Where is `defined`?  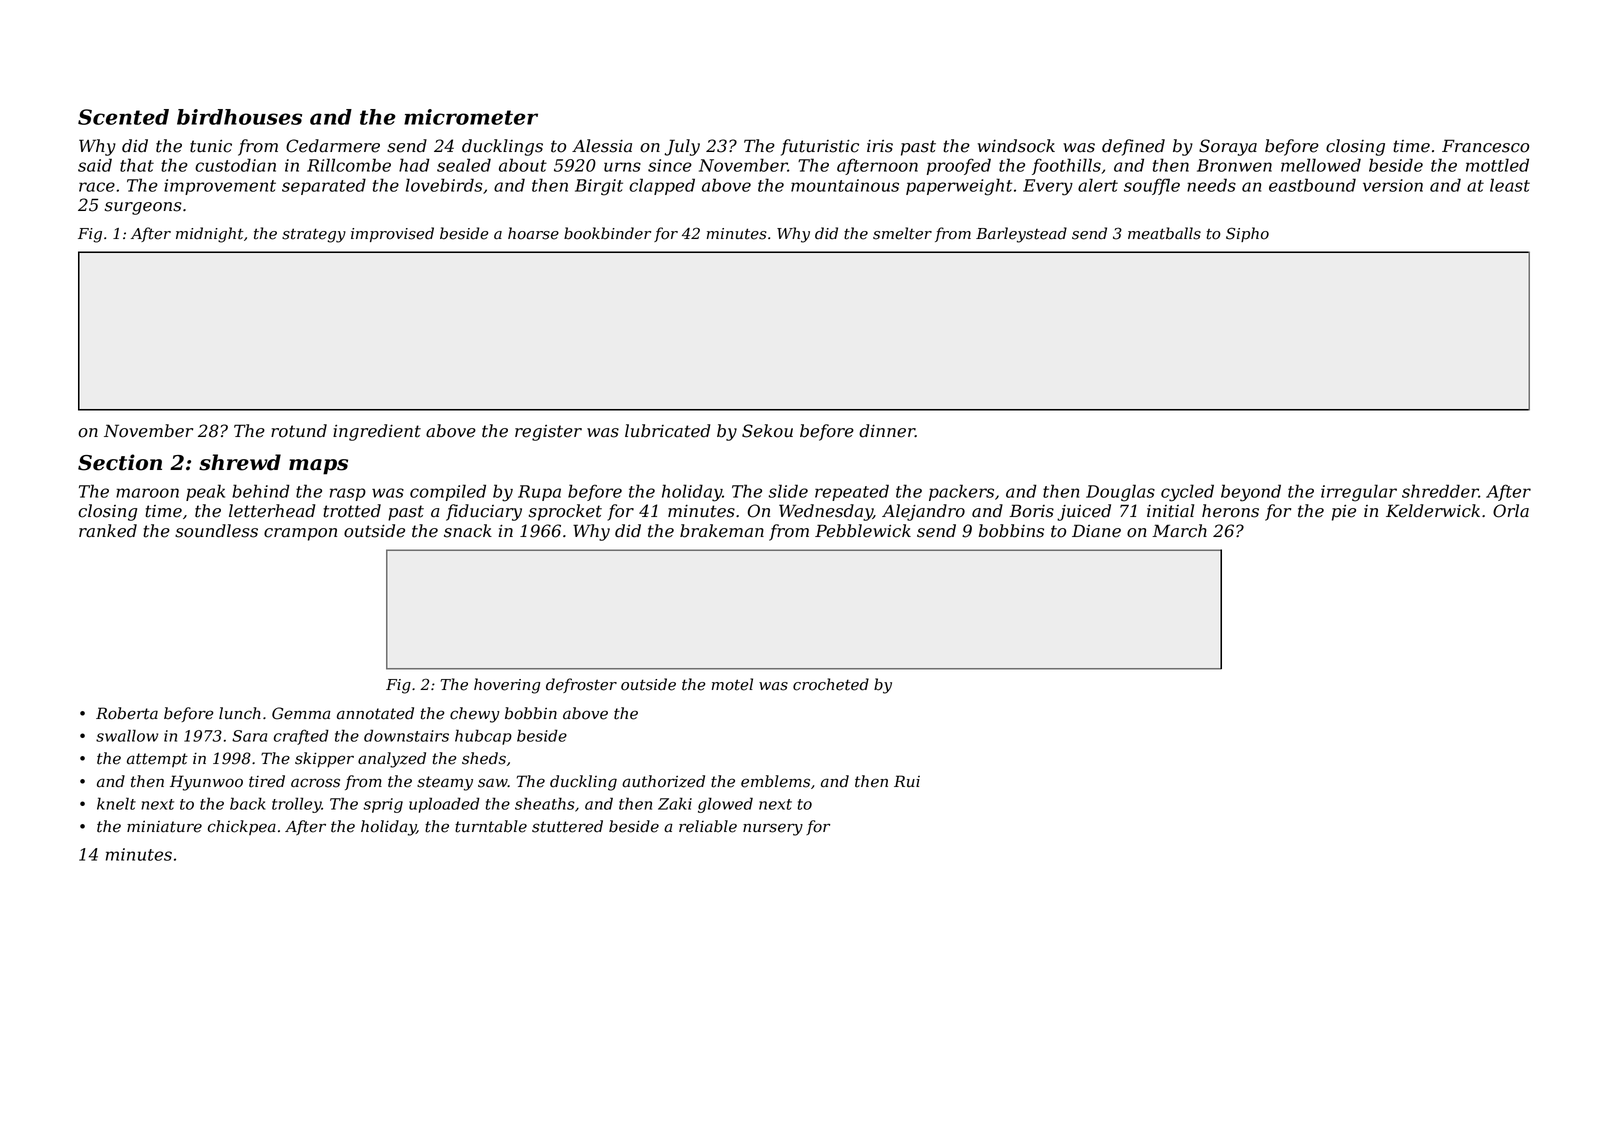 defined is located at coordinates (1133, 147).
